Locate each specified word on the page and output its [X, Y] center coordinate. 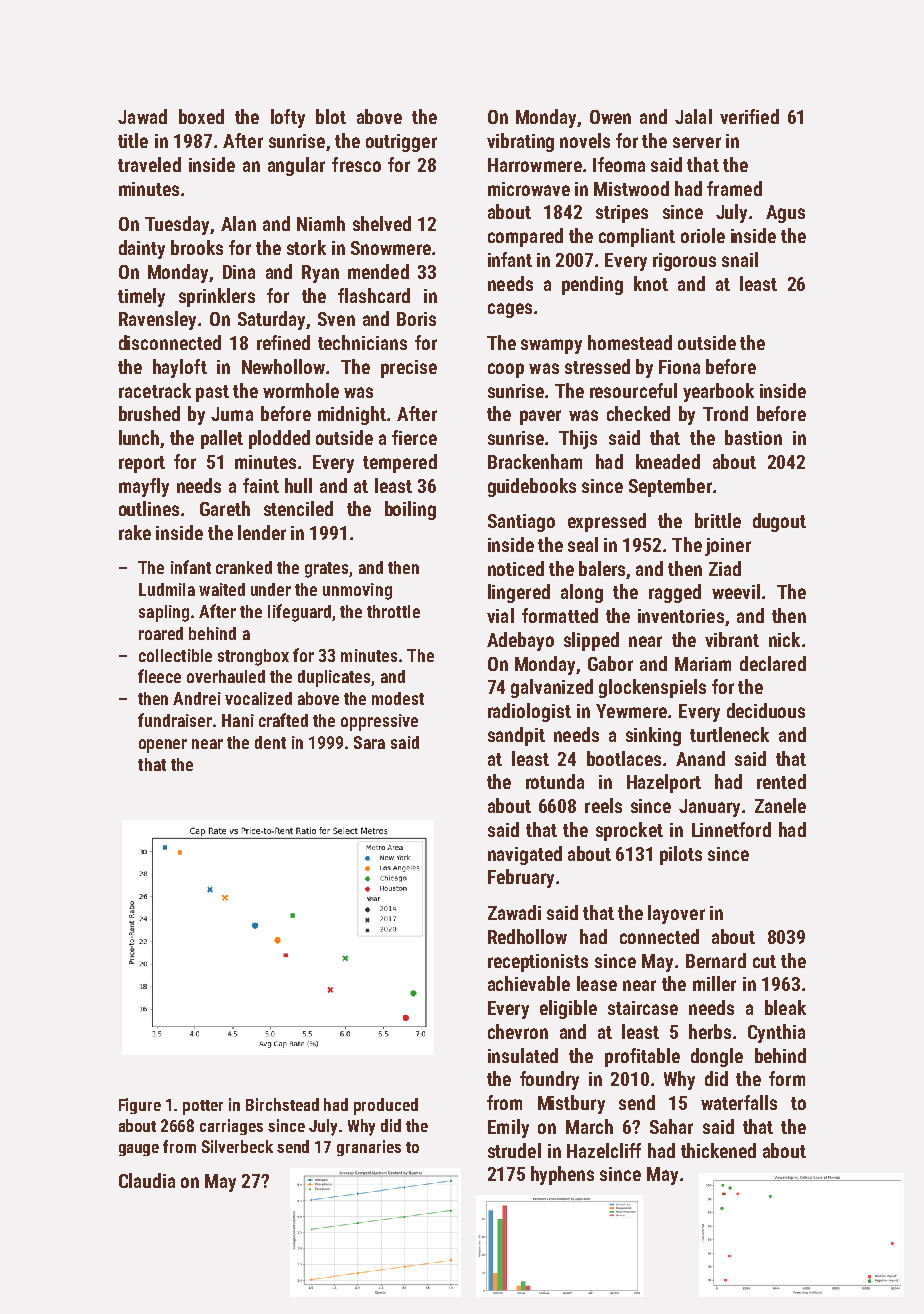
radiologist [529, 712]
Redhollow [527, 936]
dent [270, 742]
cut [764, 961]
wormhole [301, 390]
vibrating [520, 142]
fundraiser [175, 720]
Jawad [142, 116]
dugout [779, 522]
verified [749, 116]
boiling [410, 510]
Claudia [147, 1180]
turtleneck [729, 734]
